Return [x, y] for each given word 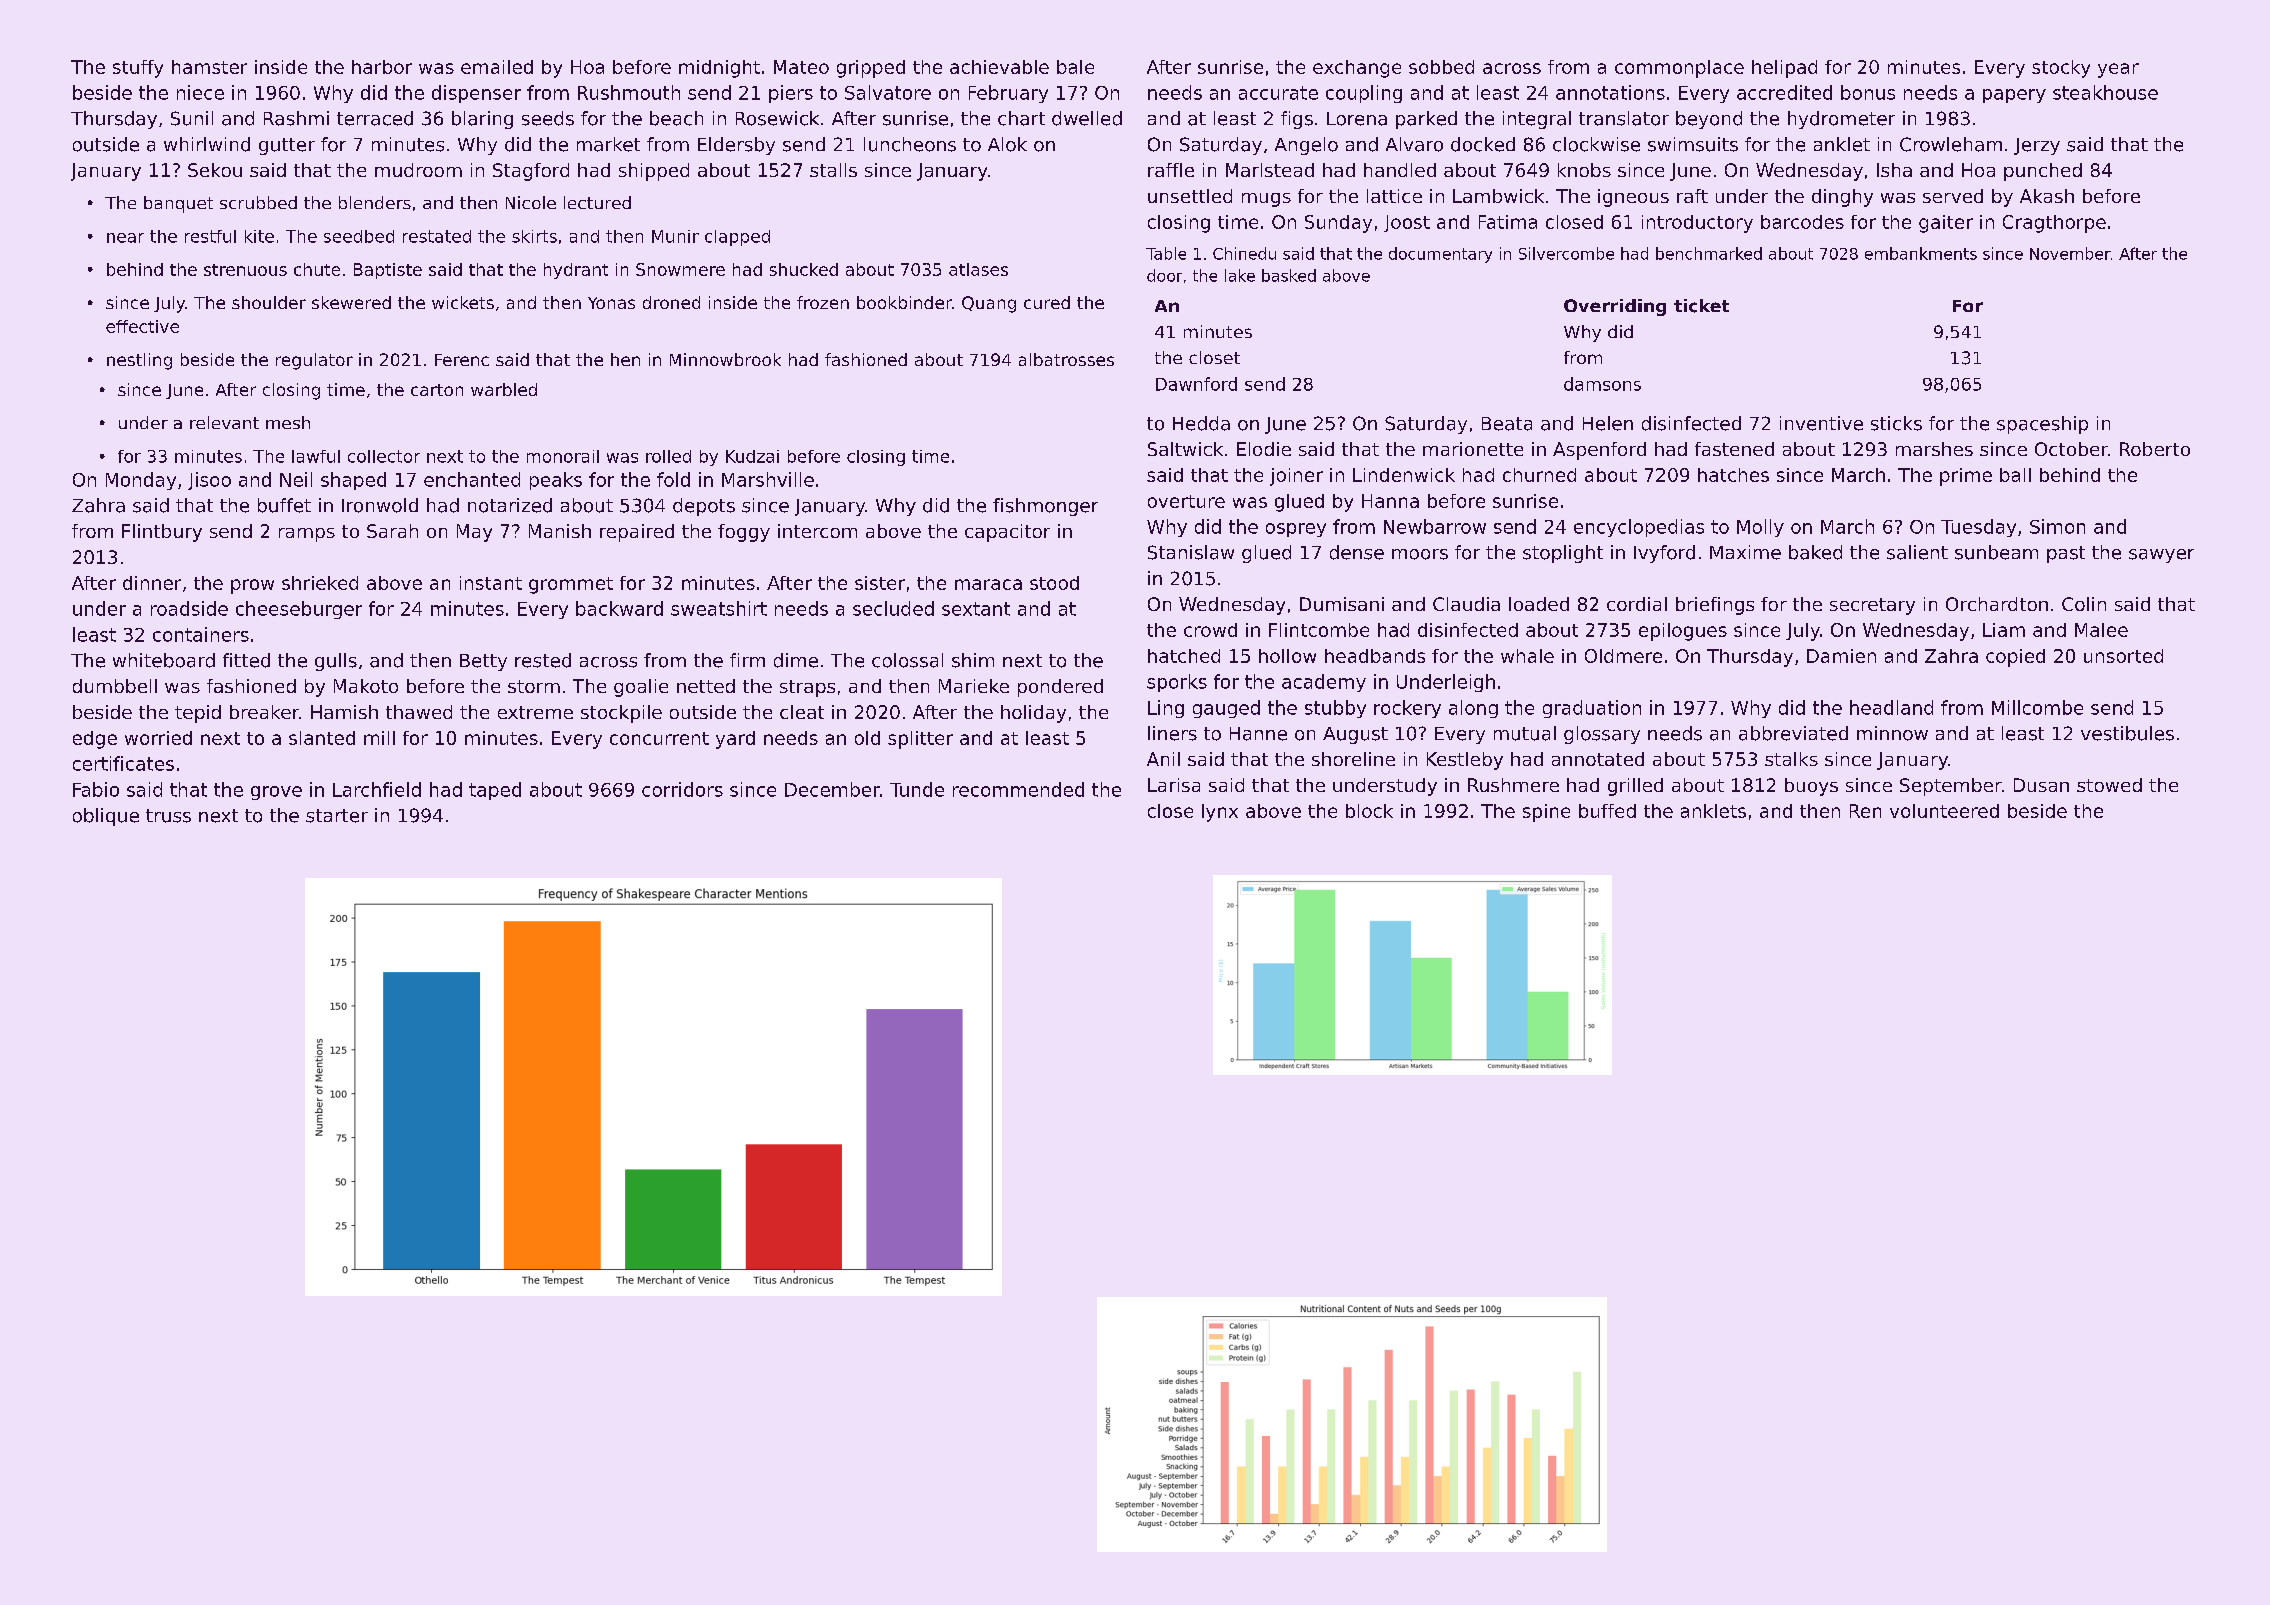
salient [1917, 552]
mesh [288, 422]
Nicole [531, 202]
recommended [1018, 789]
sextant [976, 609]
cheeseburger [299, 610]
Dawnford [1196, 384]
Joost [1407, 223]
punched [2043, 172]
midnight [719, 69]
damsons [1602, 384]
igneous [1633, 198]
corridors [682, 789]
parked [1426, 120]
